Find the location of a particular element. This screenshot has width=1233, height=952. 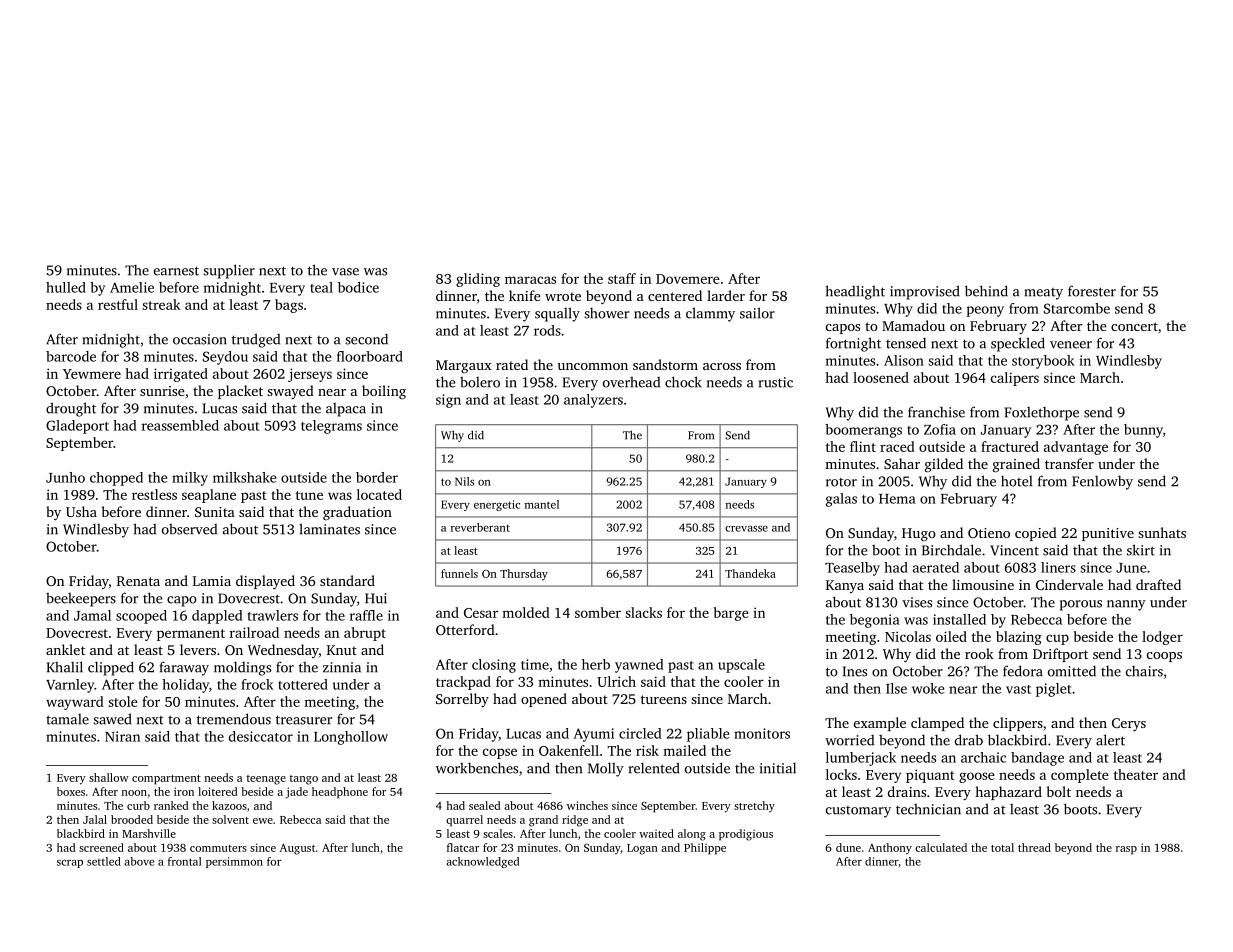

tureens is located at coordinates (664, 699).
